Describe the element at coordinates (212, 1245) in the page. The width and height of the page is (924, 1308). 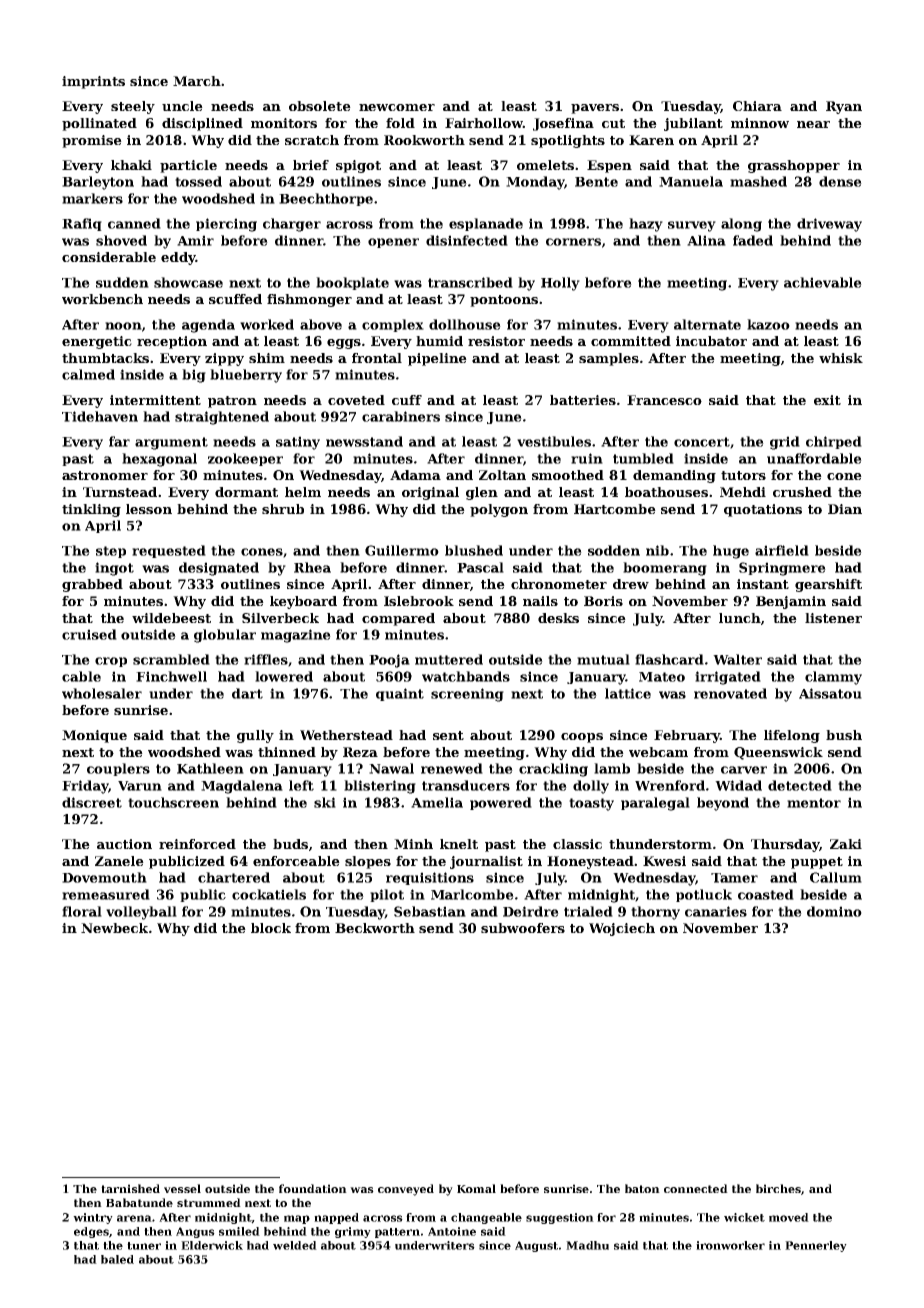
I see `Elderwick` at that location.
